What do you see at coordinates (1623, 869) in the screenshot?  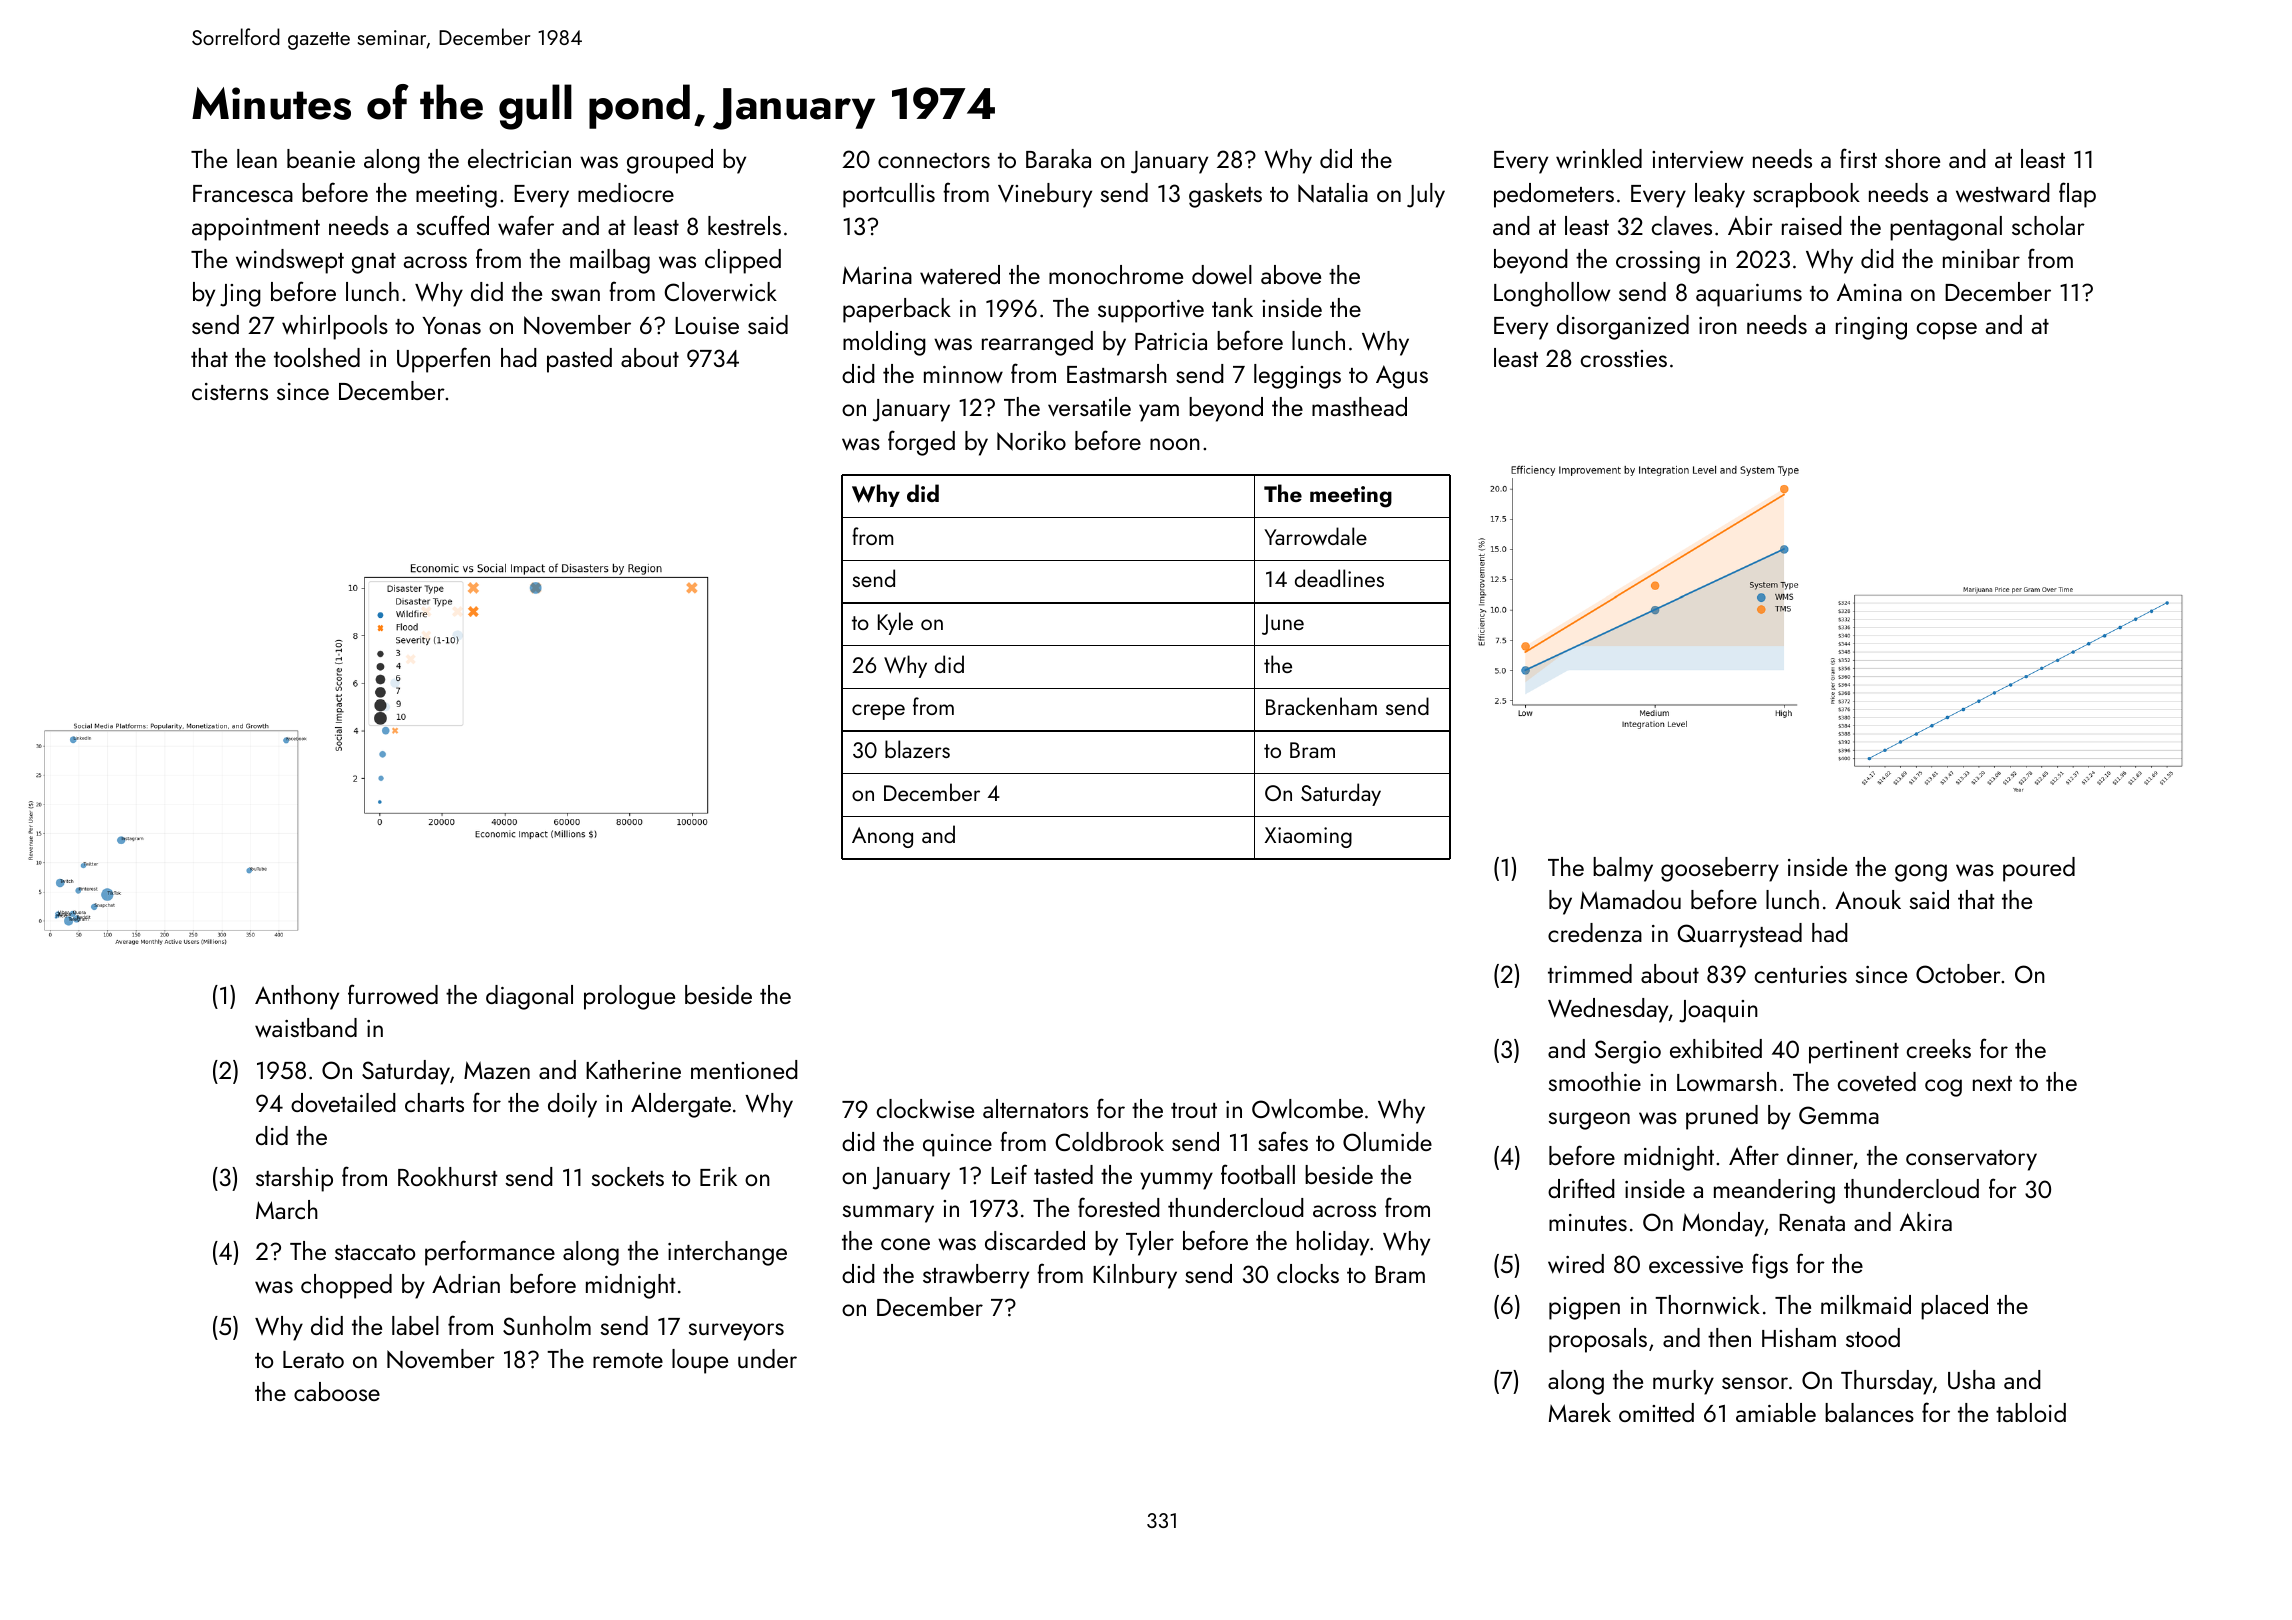 I see `balmy` at bounding box center [1623, 869].
